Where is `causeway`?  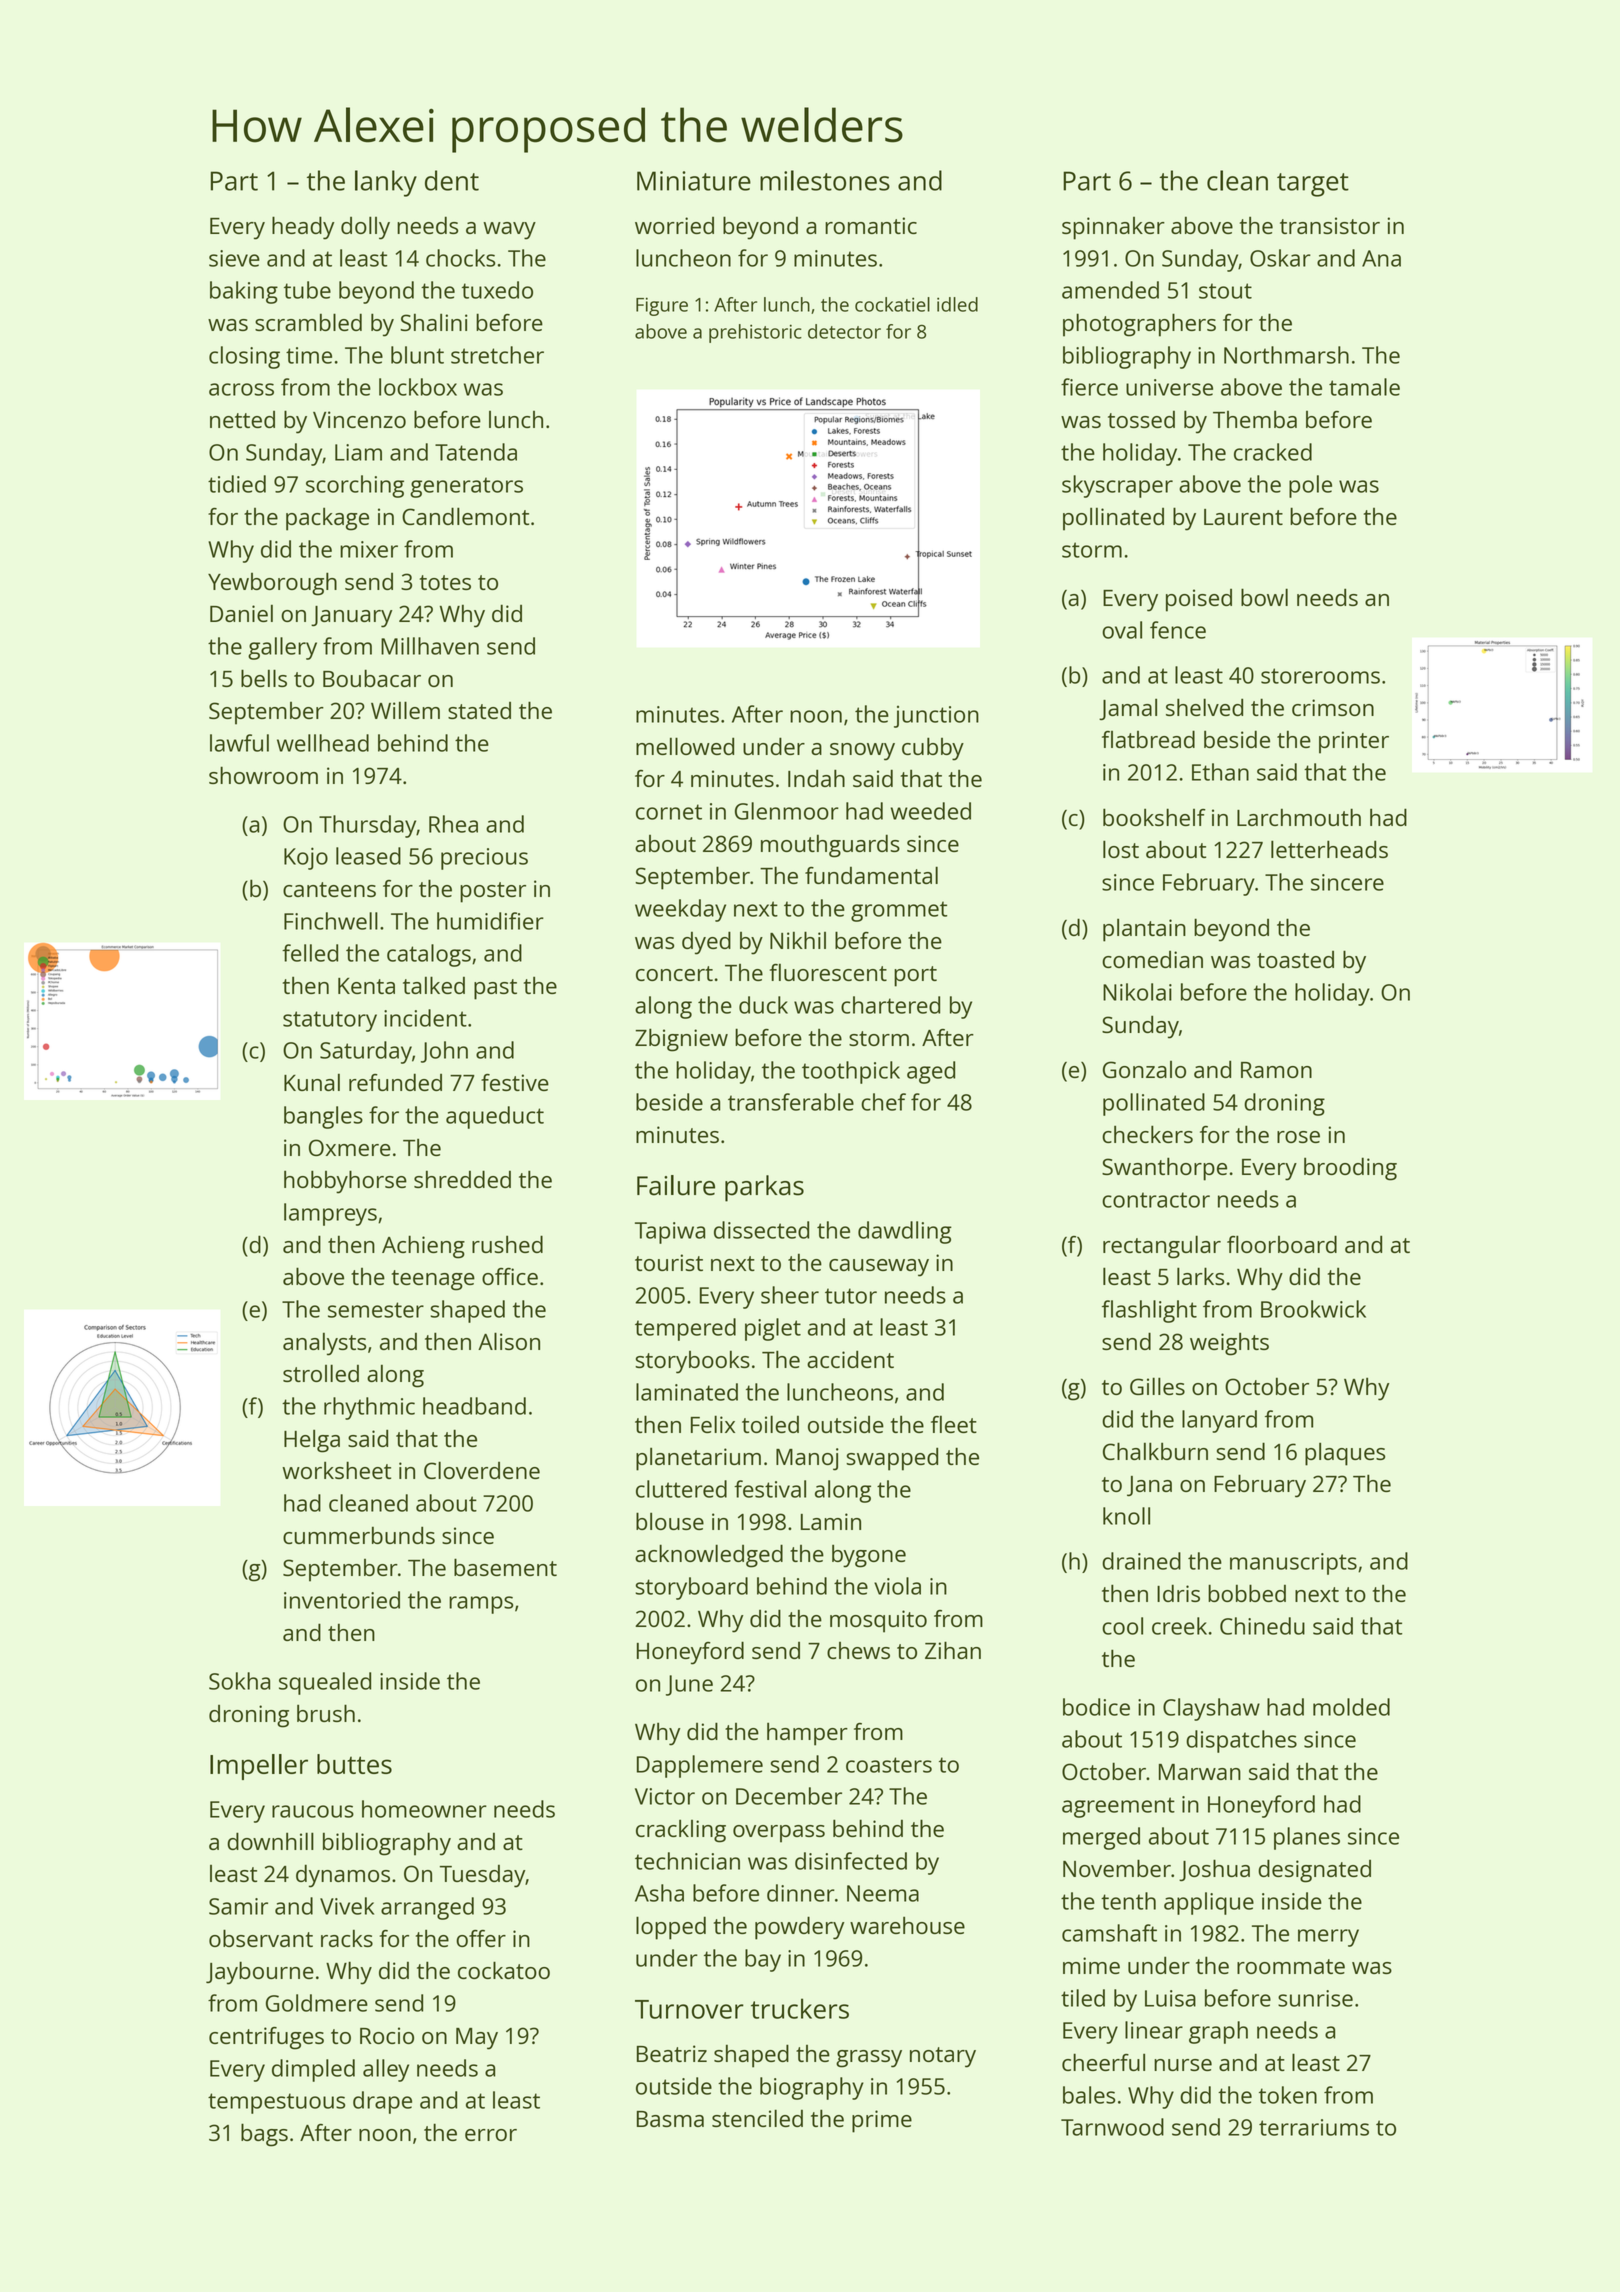
causeway is located at coordinates (879, 1268).
